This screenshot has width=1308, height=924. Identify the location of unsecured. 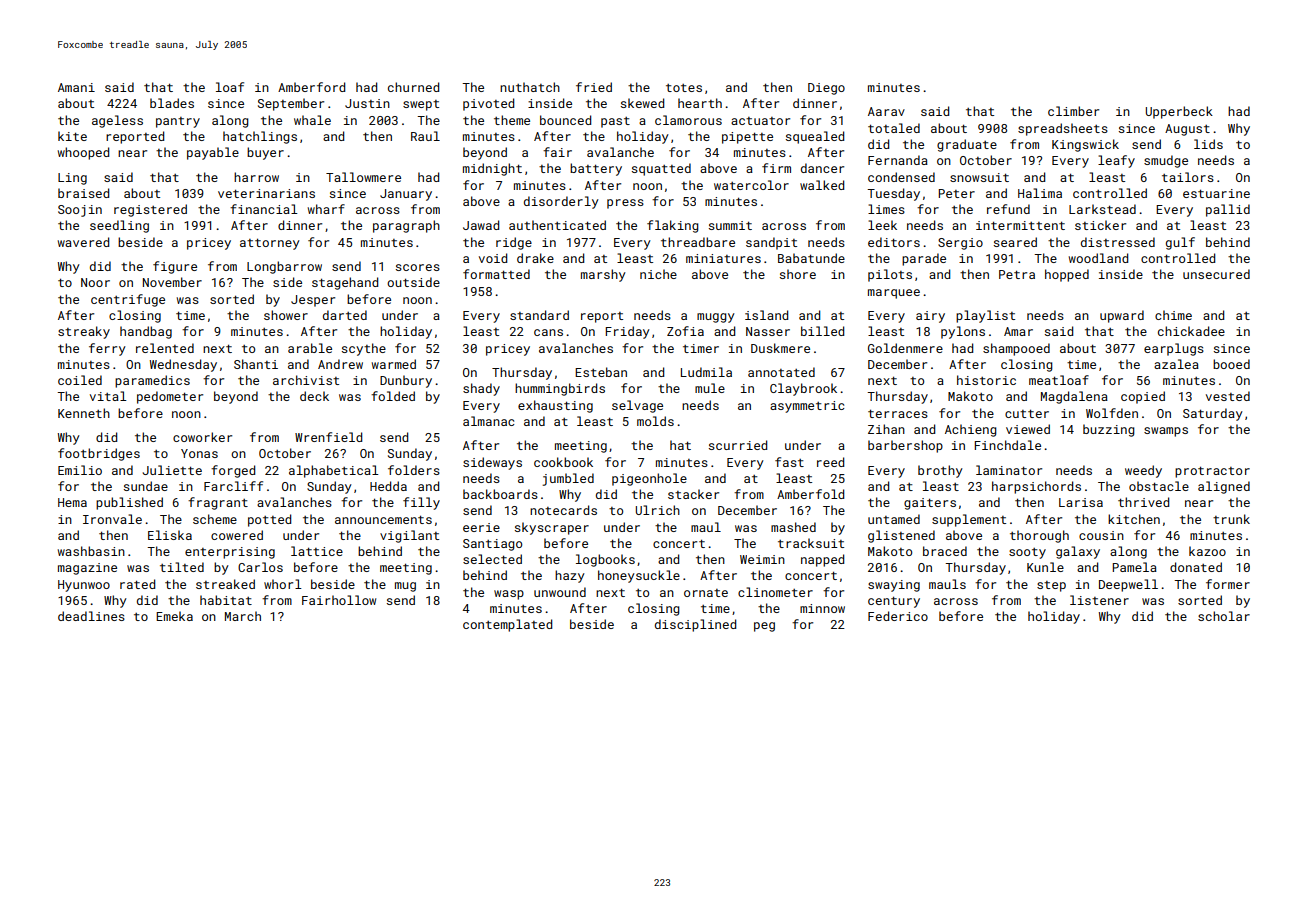
(1216, 274).
